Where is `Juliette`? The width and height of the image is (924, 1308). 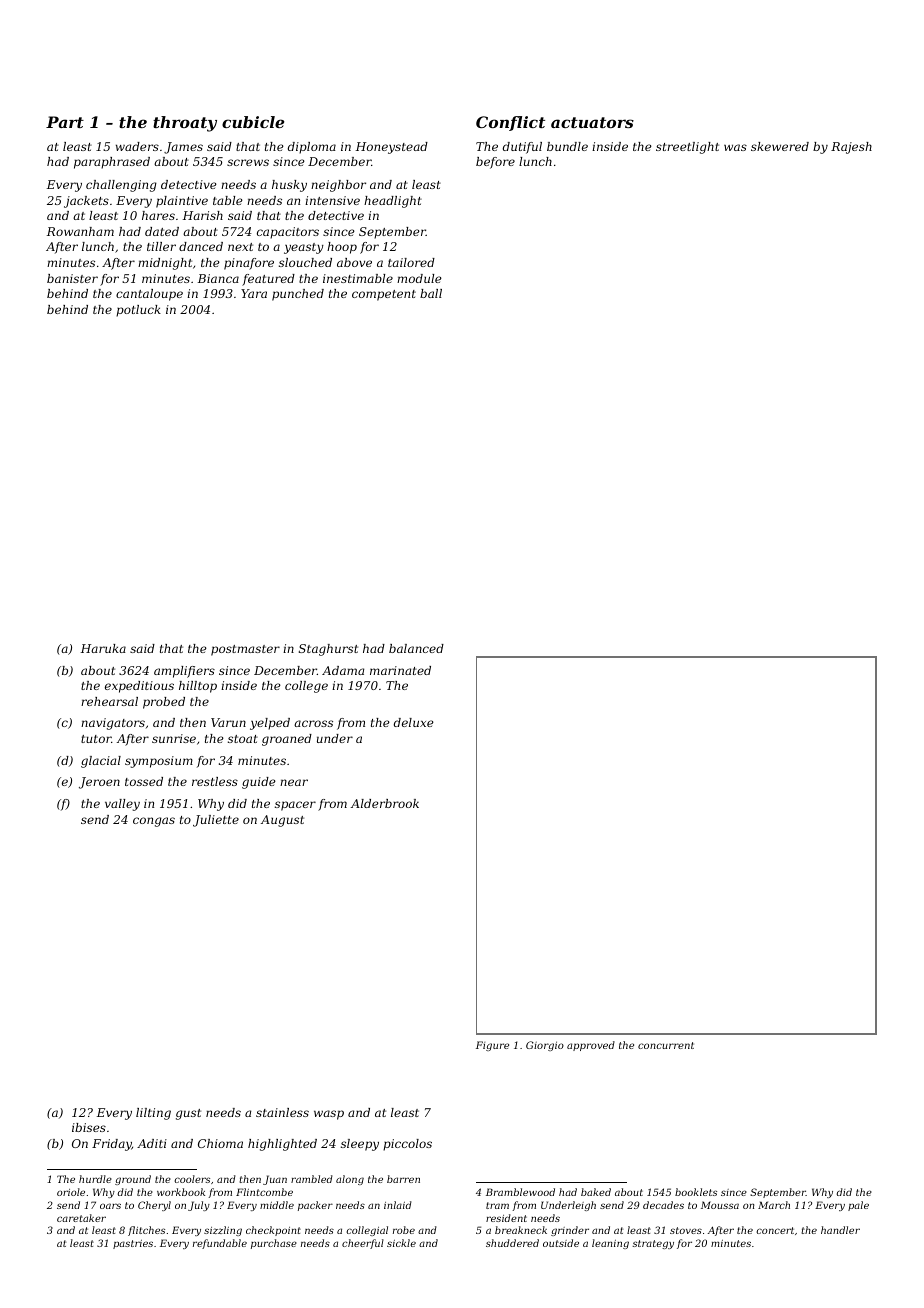 Juliette is located at coordinates (216, 821).
